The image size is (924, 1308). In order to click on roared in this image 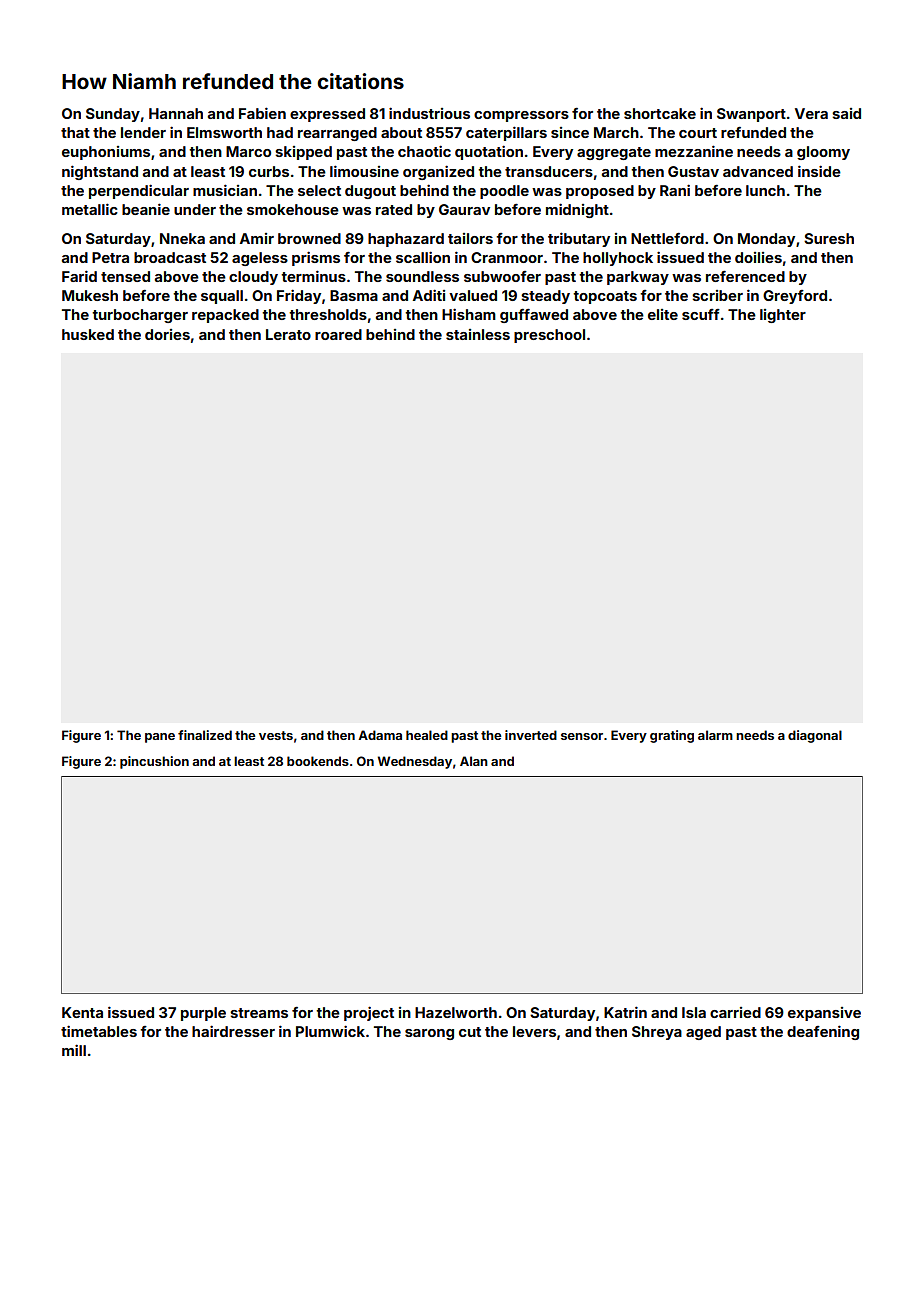, I will do `click(338, 334)`.
